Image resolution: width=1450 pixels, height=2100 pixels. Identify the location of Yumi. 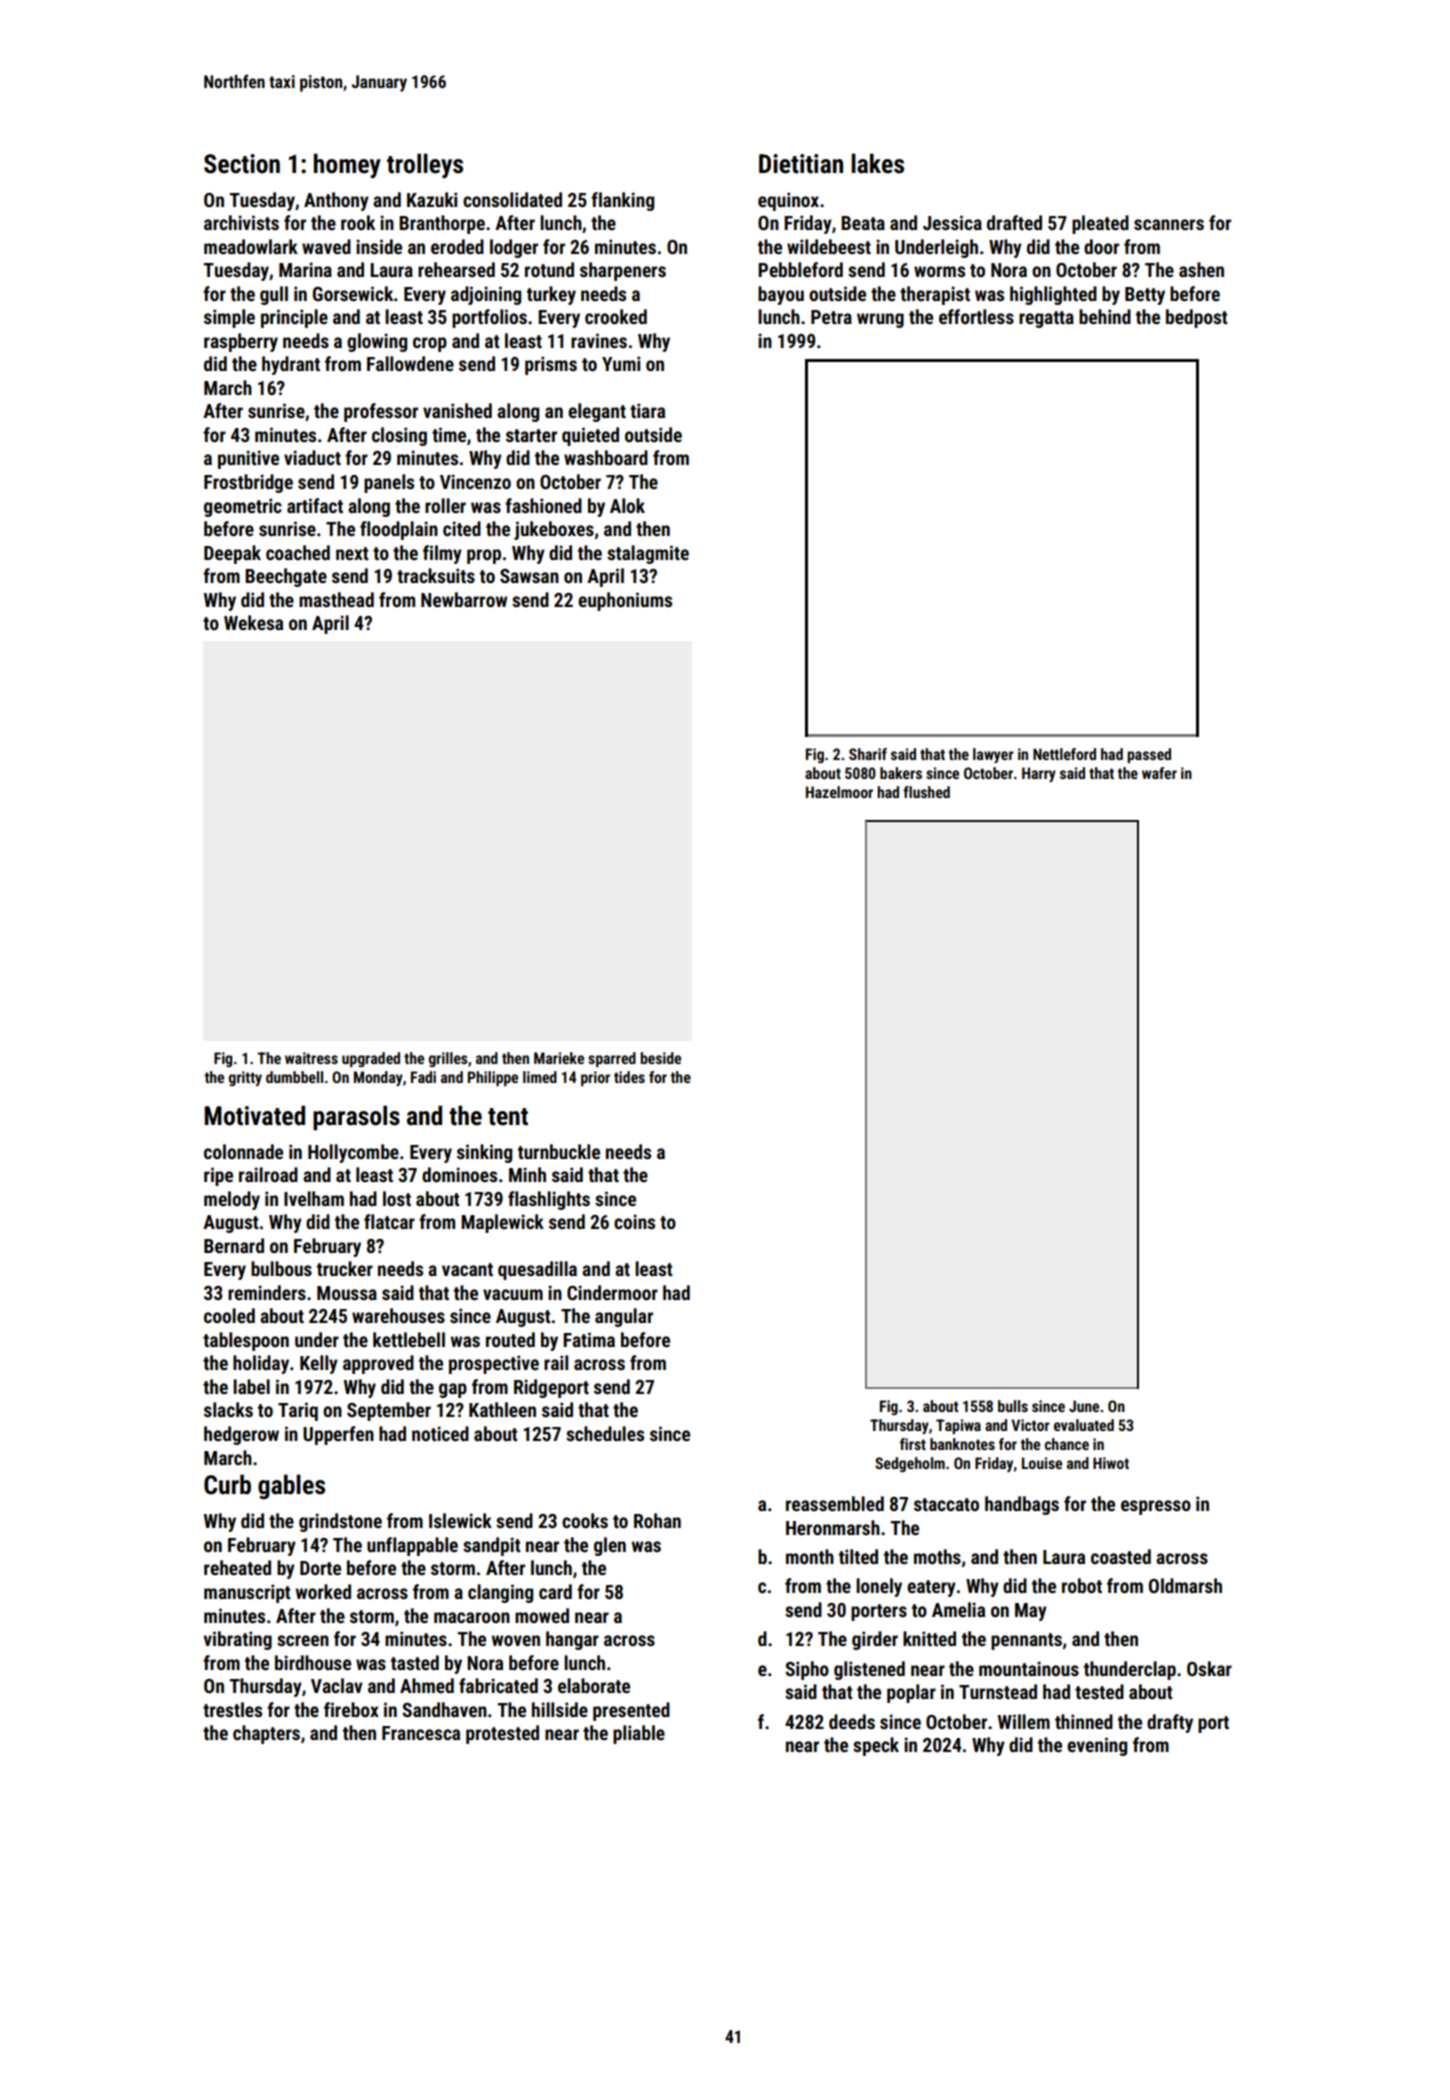
(621, 363).
